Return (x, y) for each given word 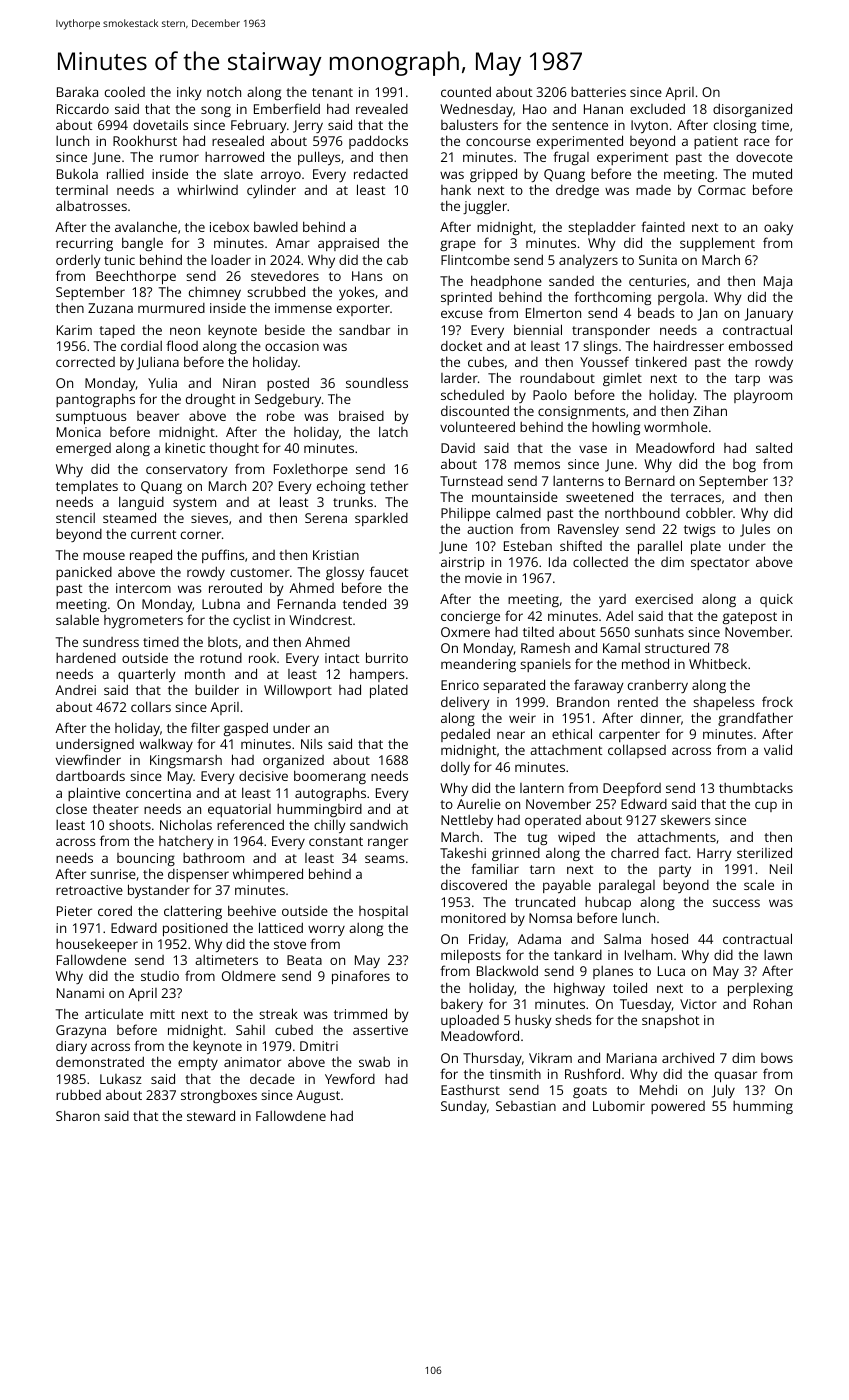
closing (735, 126)
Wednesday (476, 110)
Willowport (298, 691)
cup (766, 806)
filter (205, 727)
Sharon (78, 1115)
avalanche (146, 226)
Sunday (464, 1107)
